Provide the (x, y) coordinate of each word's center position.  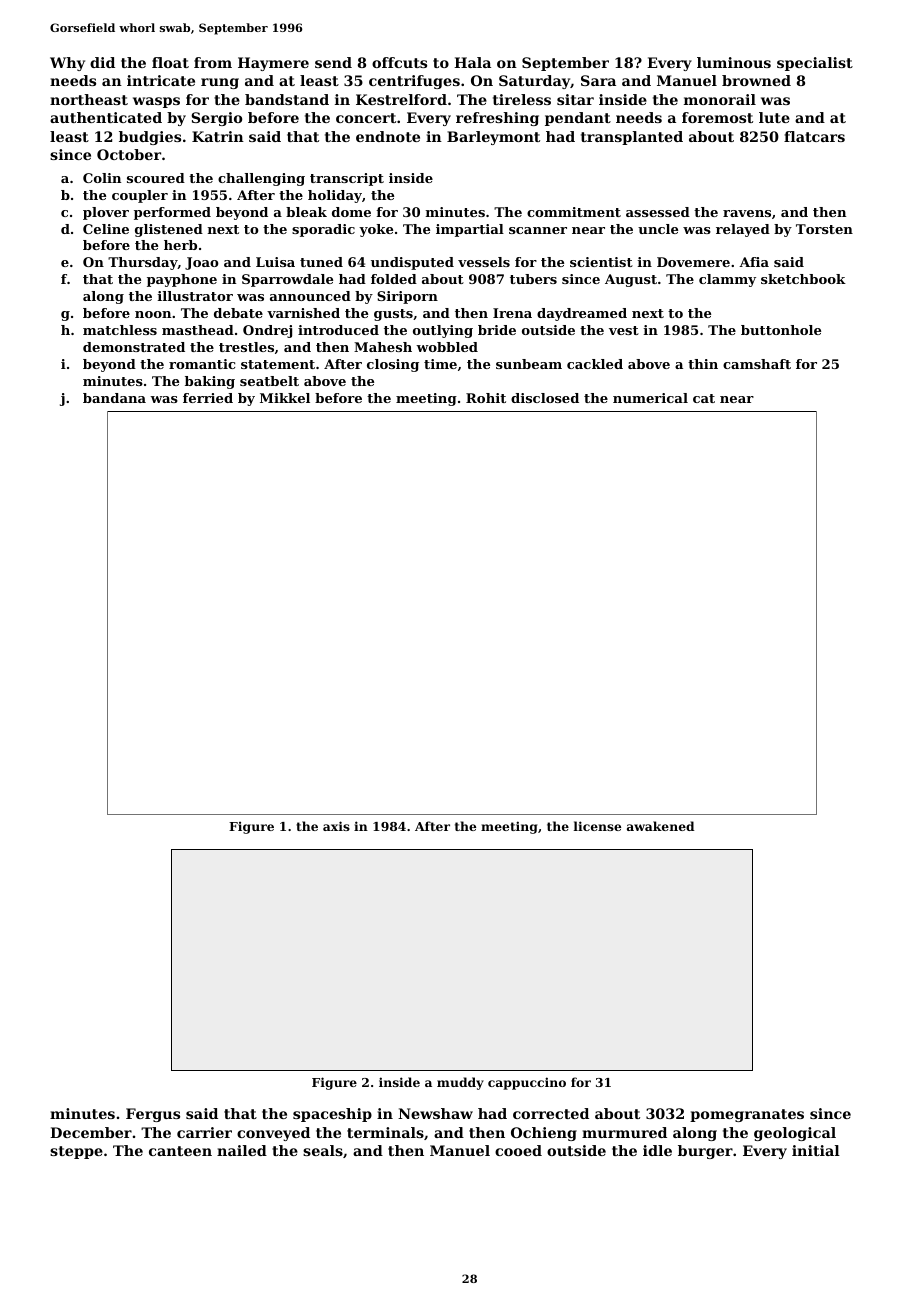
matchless (120, 330)
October (129, 154)
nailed (242, 1150)
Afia (754, 262)
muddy (460, 1083)
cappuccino (527, 1083)
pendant (578, 119)
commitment (574, 212)
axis (336, 826)
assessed (658, 212)
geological (795, 1134)
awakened (660, 826)
